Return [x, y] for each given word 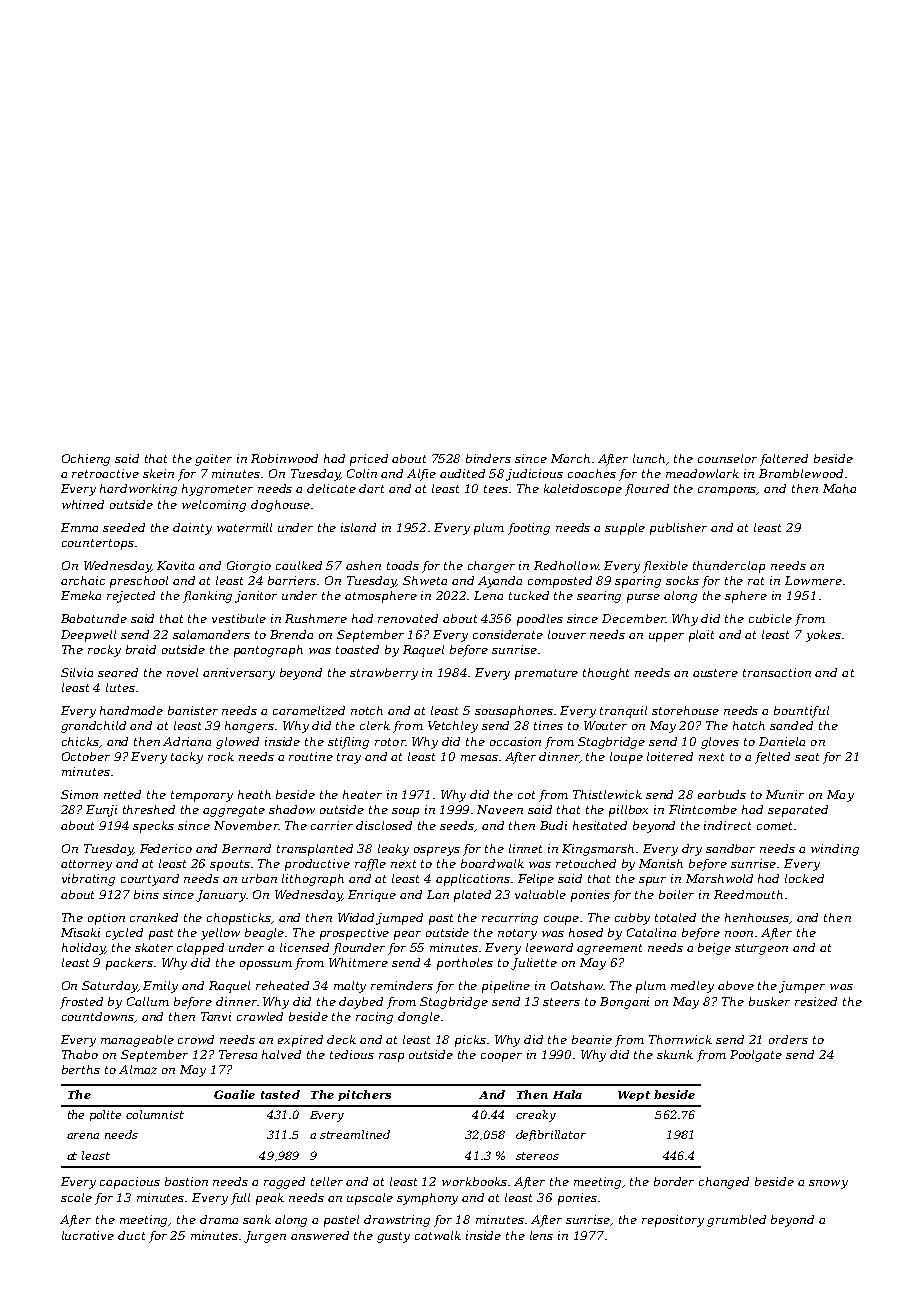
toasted [357, 649]
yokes [823, 636]
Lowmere [813, 580]
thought [606, 674]
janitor [256, 597]
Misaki [80, 932]
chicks [81, 742]
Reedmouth [748, 894]
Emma [79, 527]
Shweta [425, 580]
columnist [155, 1114]
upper [666, 637]
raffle [370, 865]
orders [788, 1039]
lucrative [88, 1235]
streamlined [355, 1134]
